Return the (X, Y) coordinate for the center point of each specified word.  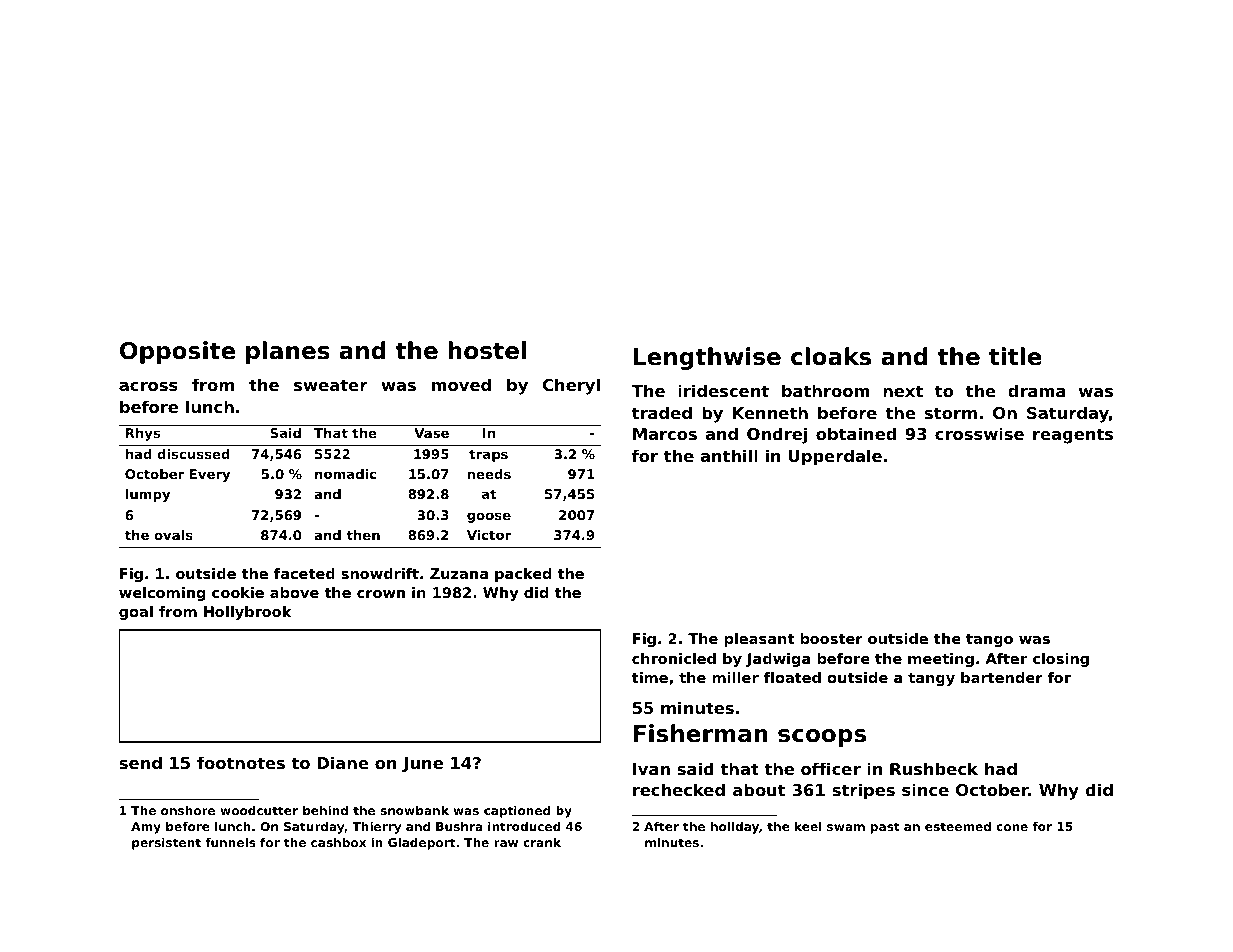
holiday (735, 828)
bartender (1002, 677)
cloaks (831, 356)
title (1015, 356)
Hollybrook (248, 613)
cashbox (338, 842)
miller (735, 677)
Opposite (177, 352)
